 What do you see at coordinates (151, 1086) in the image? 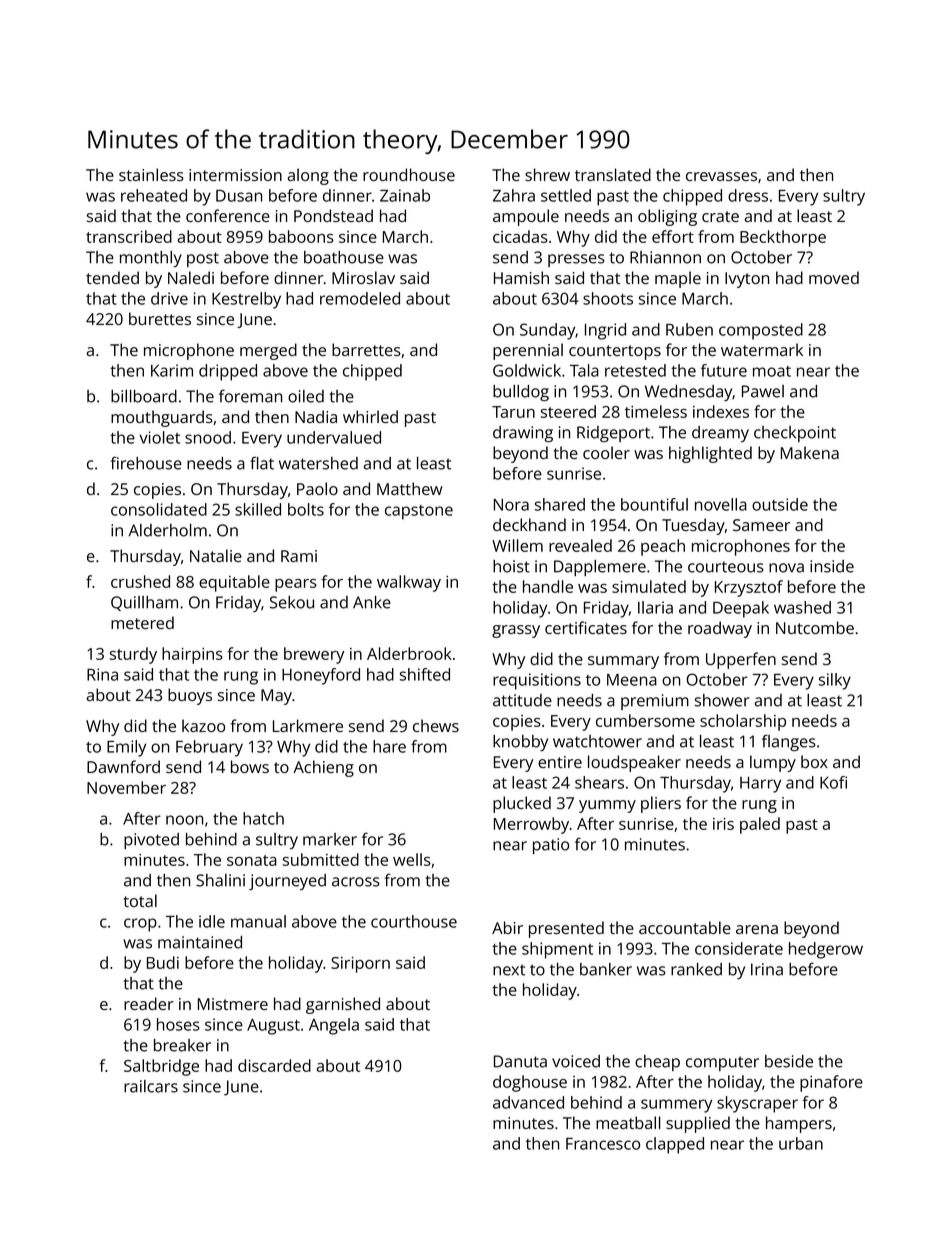
I see `railcars` at bounding box center [151, 1086].
